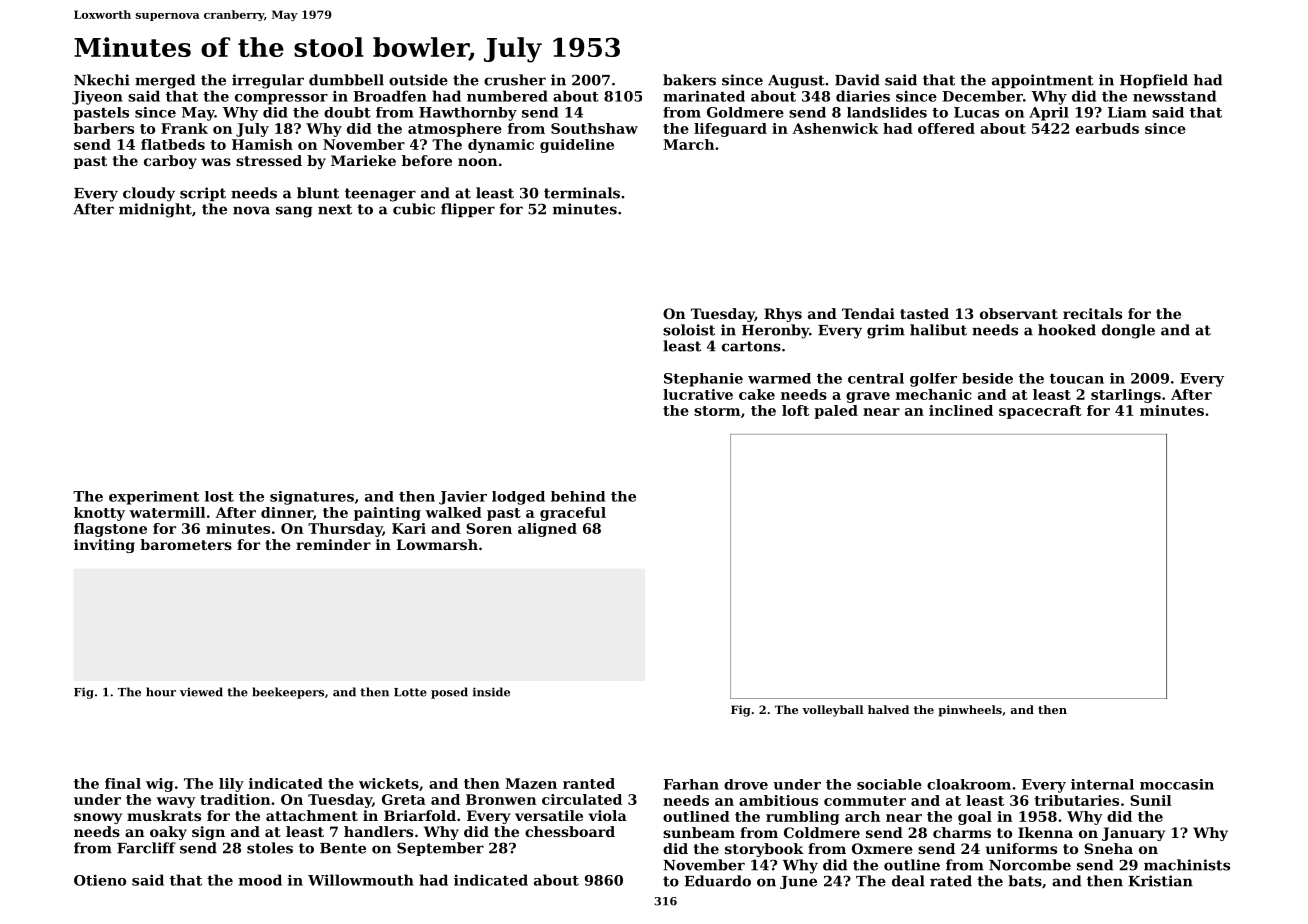 Image resolution: width=1308 pixels, height=924 pixels. I want to click on Hopfield, so click(1154, 81).
